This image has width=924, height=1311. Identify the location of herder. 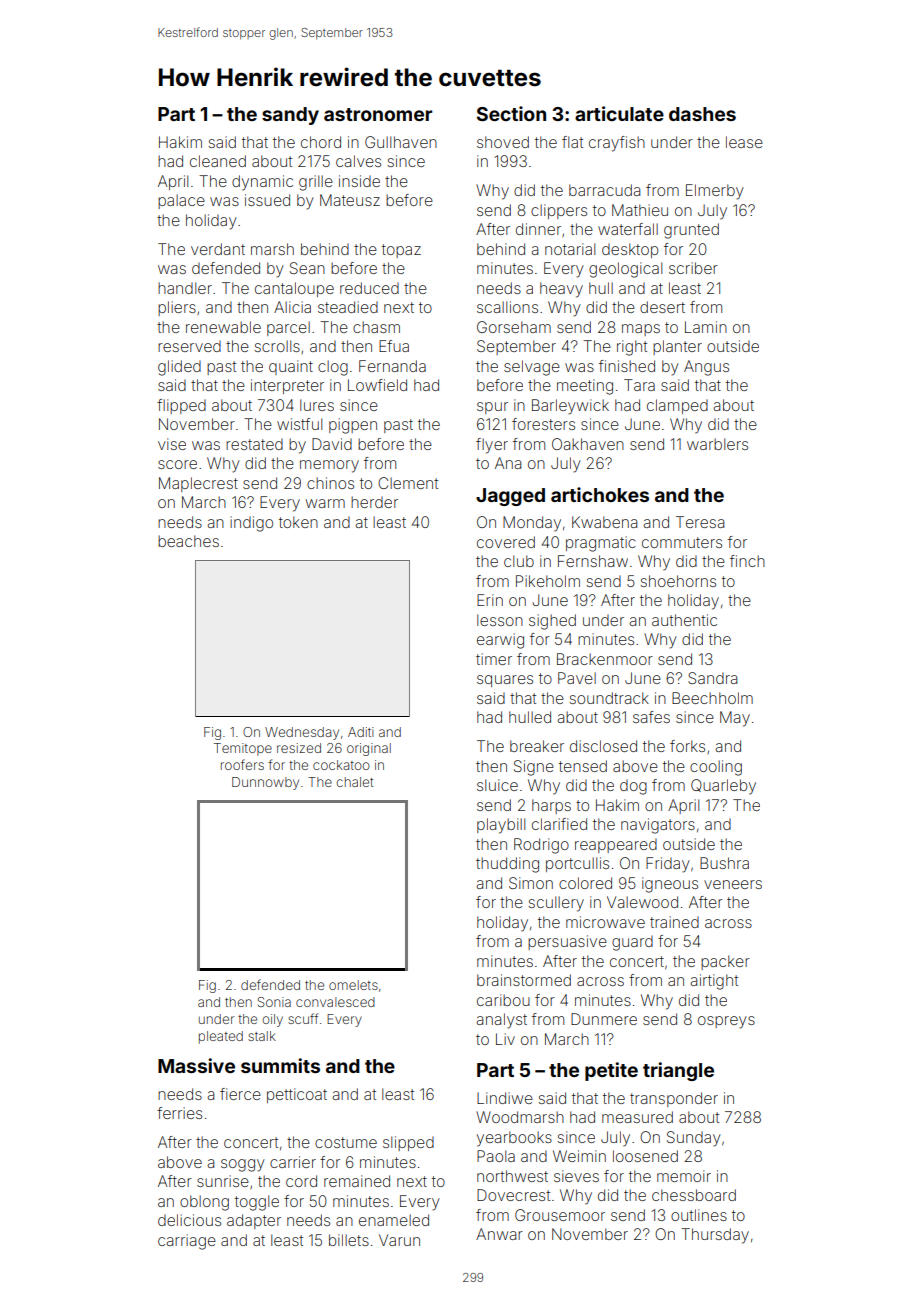
(374, 502).
